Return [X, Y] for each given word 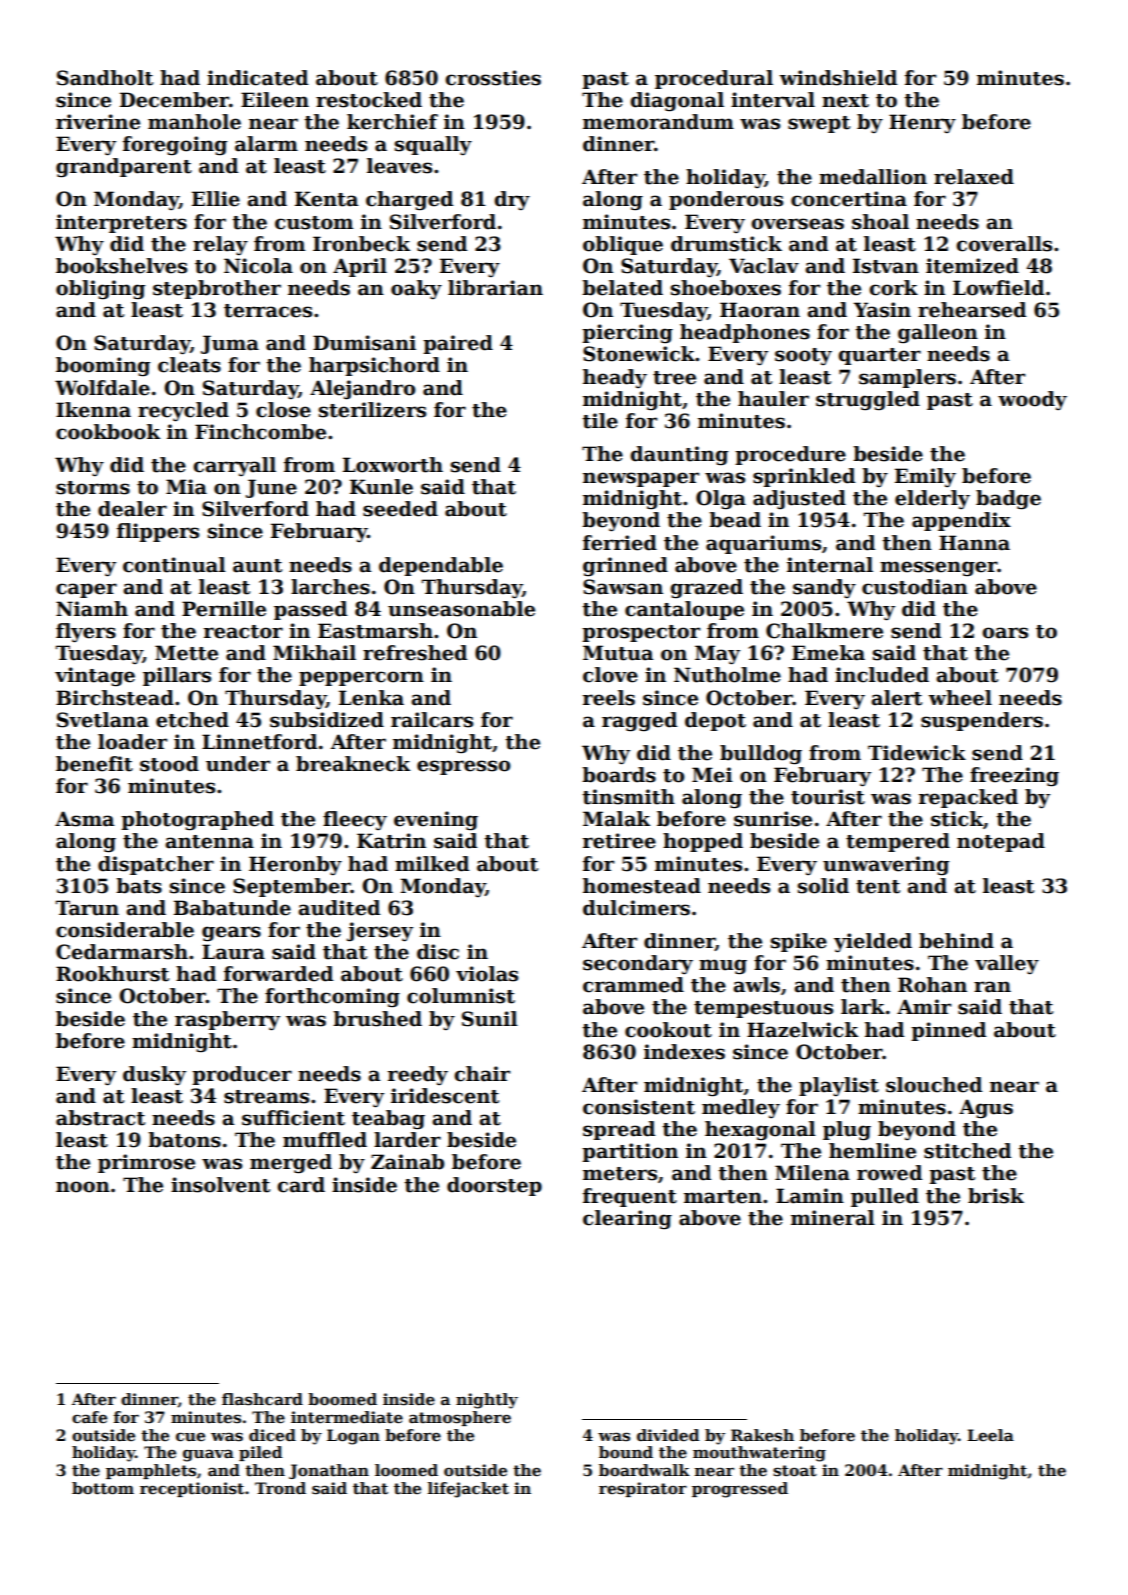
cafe [89, 1417]
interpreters [121, 223]
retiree [619, 841]
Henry [922, 123]
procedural [714, 79]
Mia [186, 487]
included [882, 675]
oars [1005, 633]
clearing [627, 1220]
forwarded [278, 974]
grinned [625, 567]
